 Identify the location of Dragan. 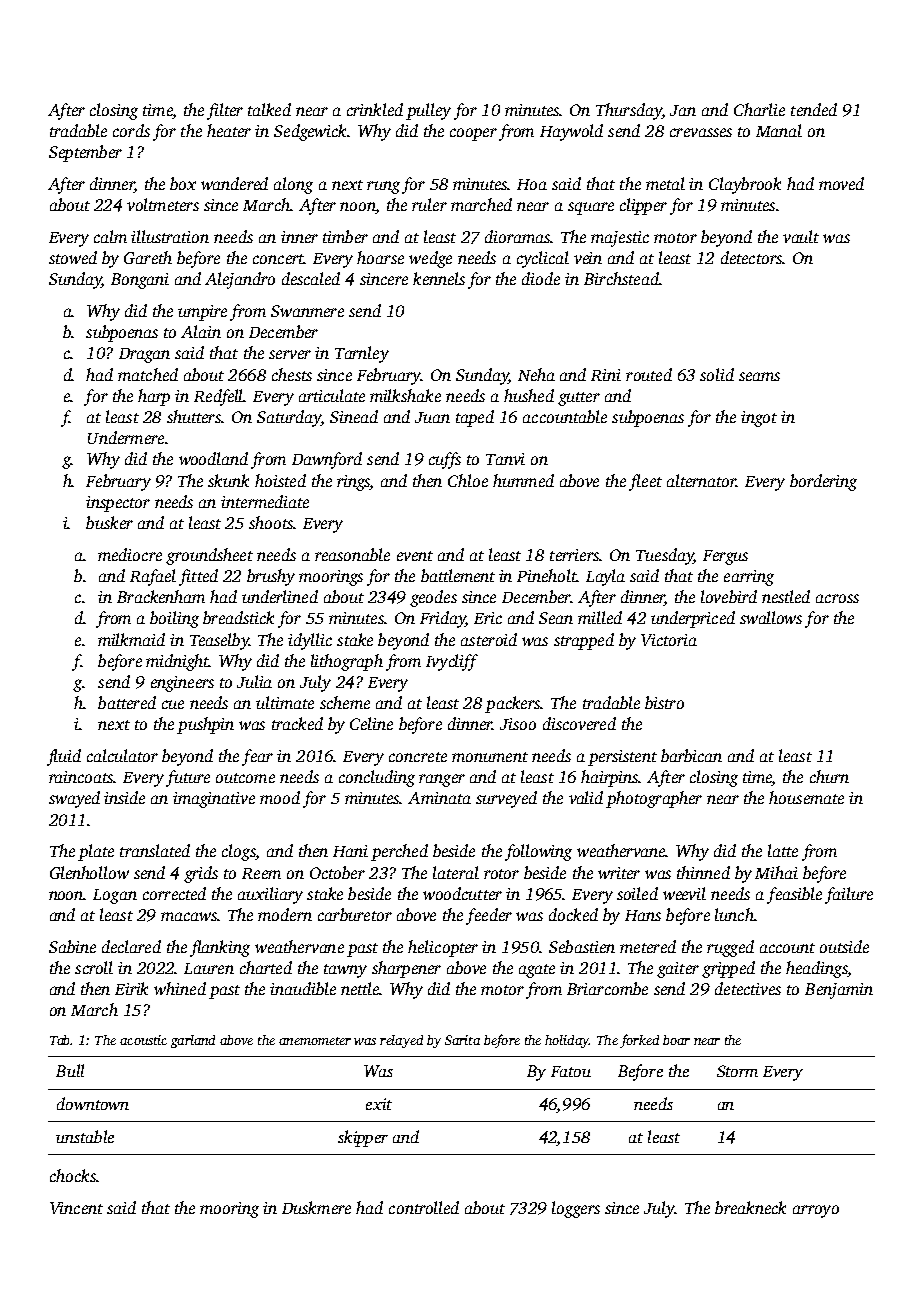
(144, 355).
